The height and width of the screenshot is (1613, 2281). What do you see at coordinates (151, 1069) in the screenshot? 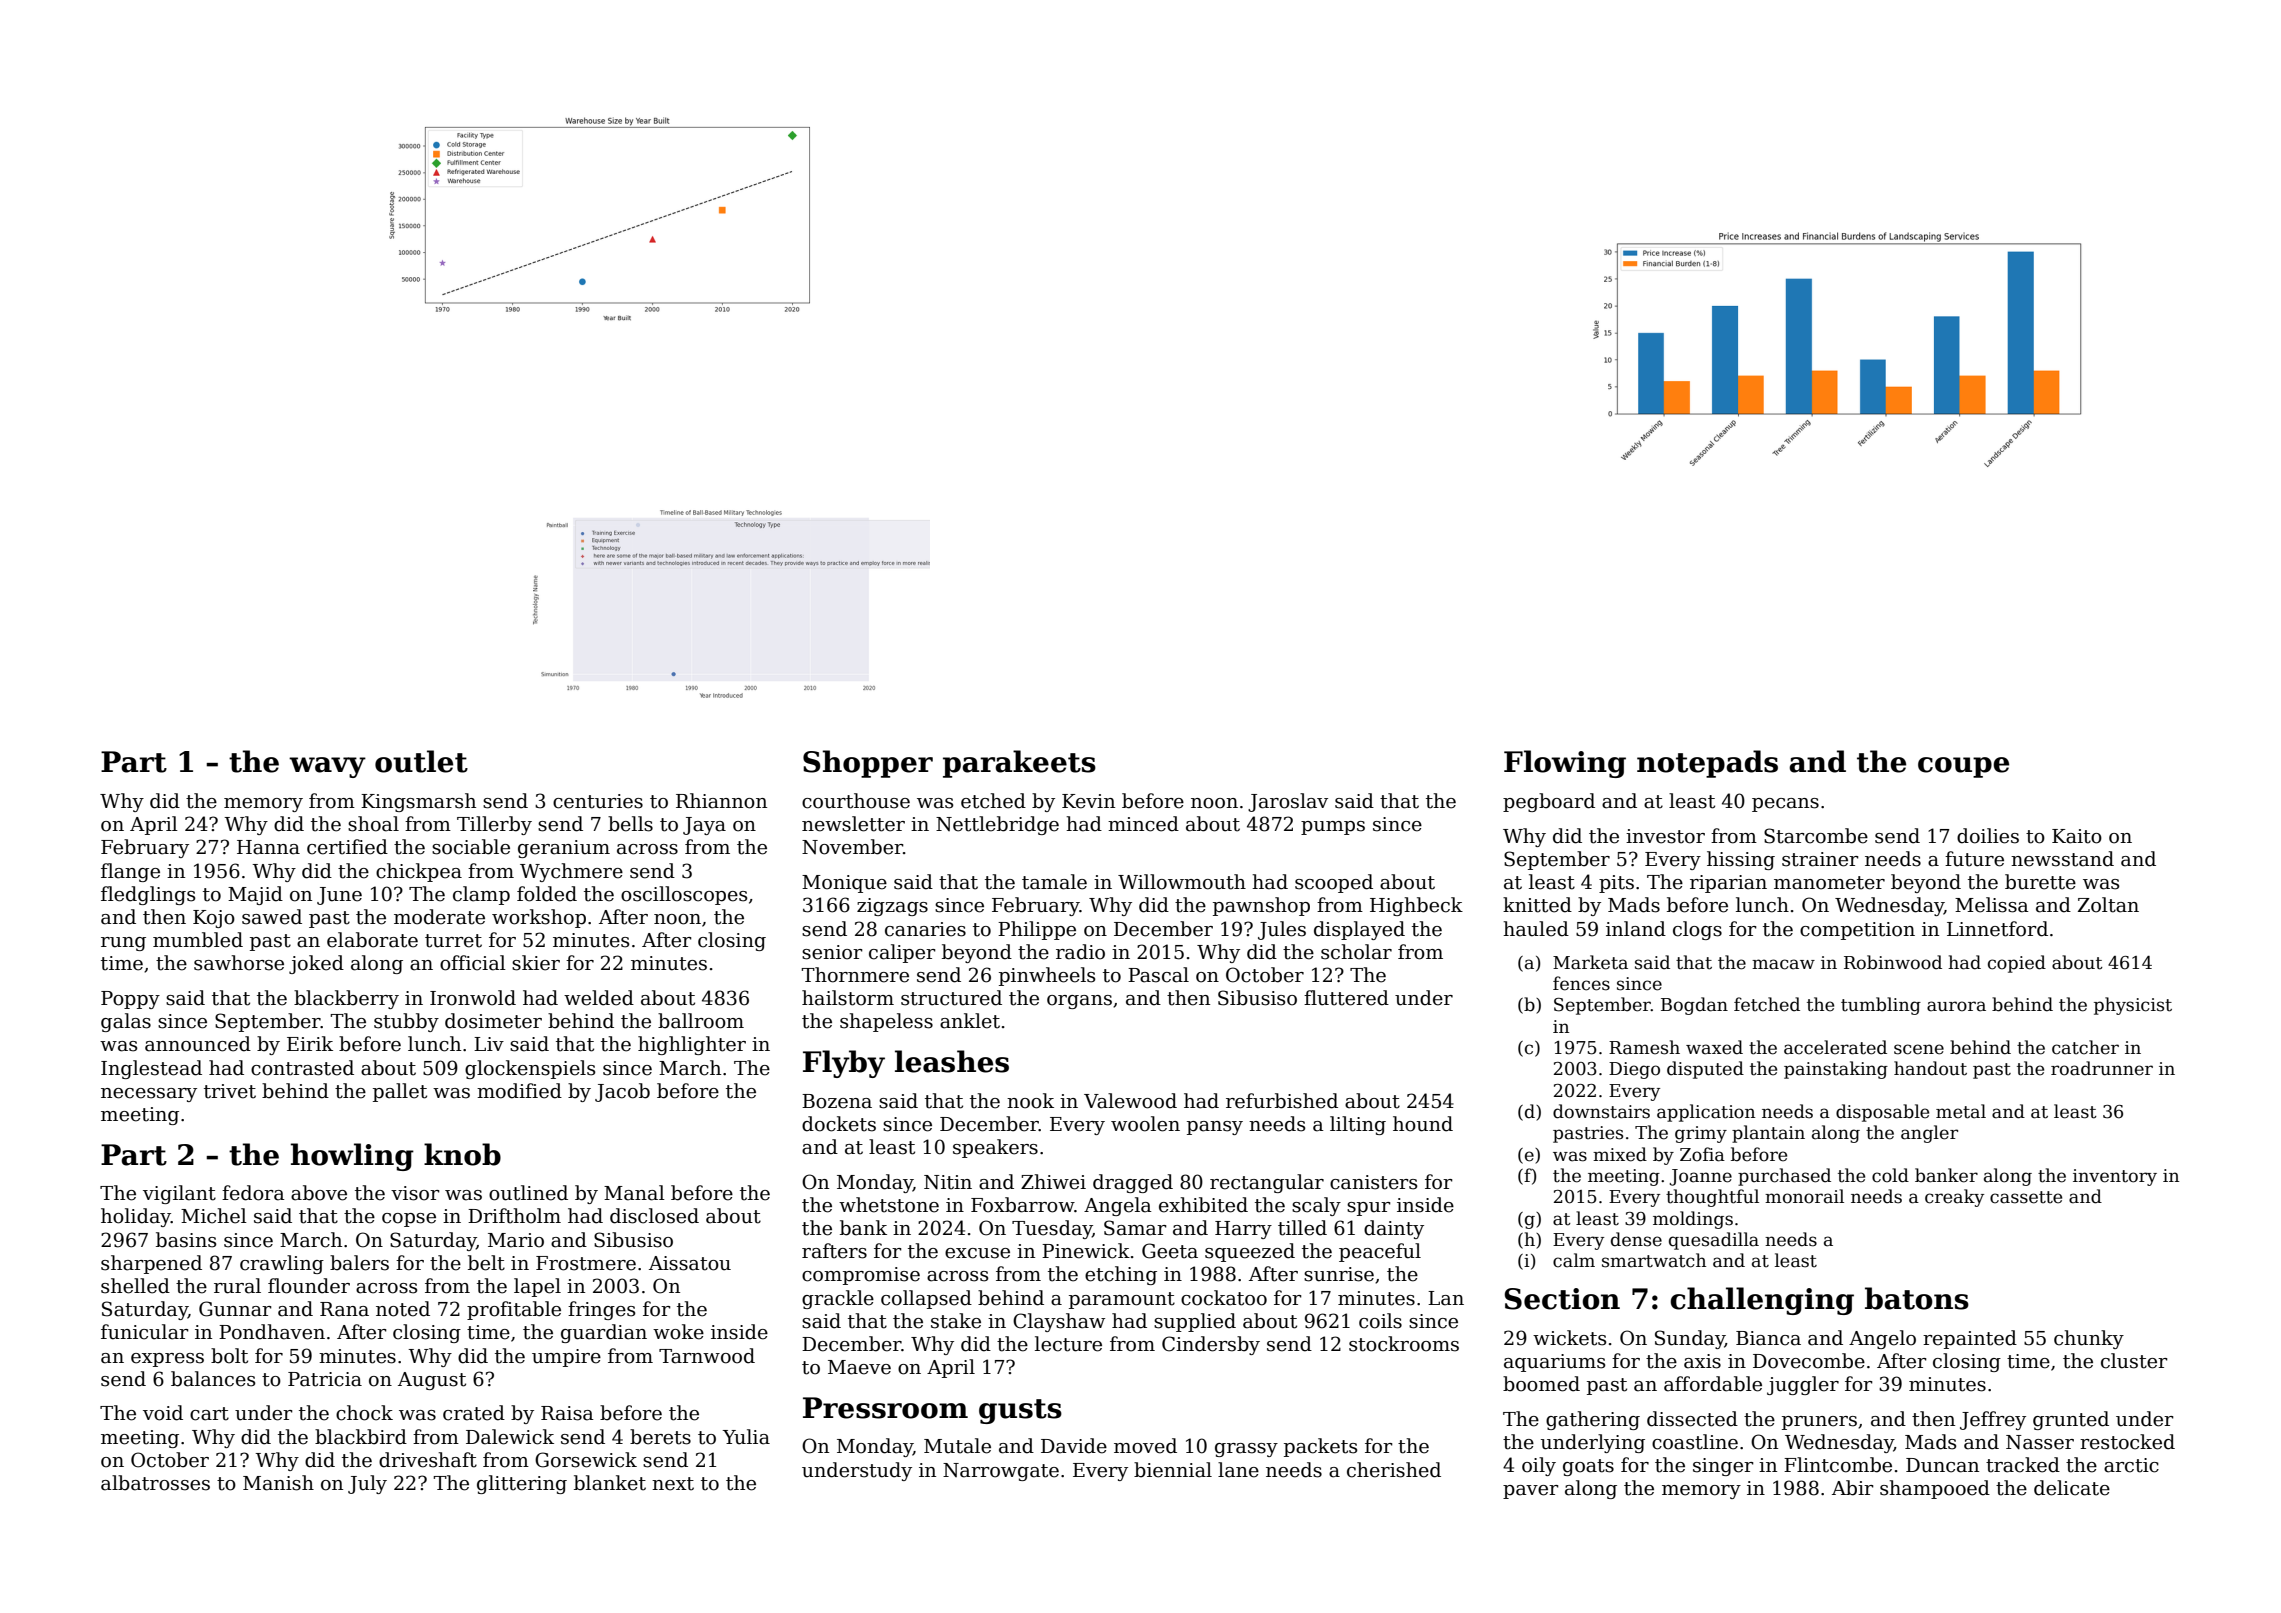
I see `Inglestead` at bounding box center [151, 1069].
